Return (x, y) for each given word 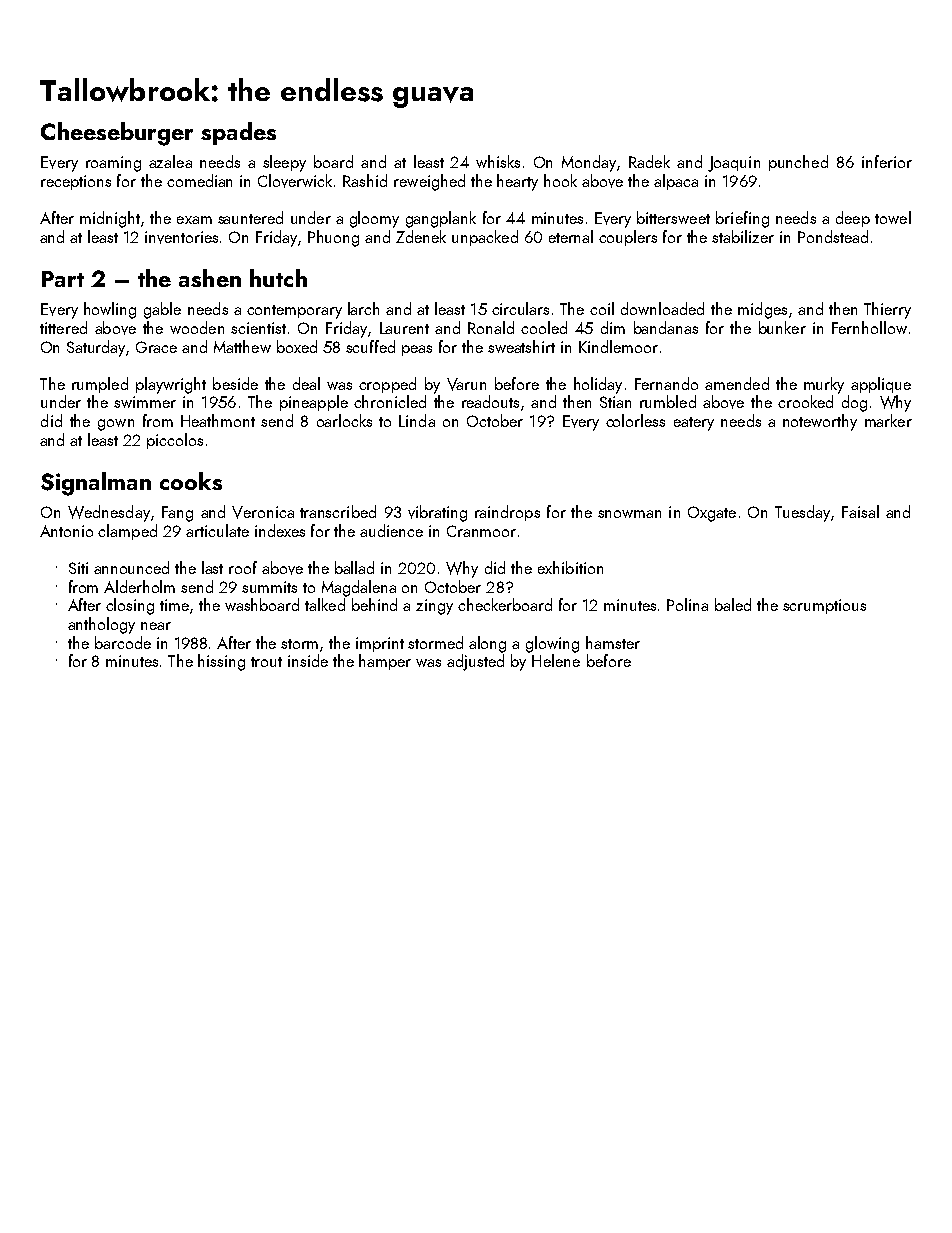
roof (243, 567)
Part (63, 279)
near (156, 626)
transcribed (338, 511)
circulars (520, 308)
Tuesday (802, 513)
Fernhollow (869, 327)
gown (116, 425)
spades (238, 133)
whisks (498, 161)
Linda (417, 420)
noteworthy (820, 422)
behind (374, 604)
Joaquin (734, 164)
